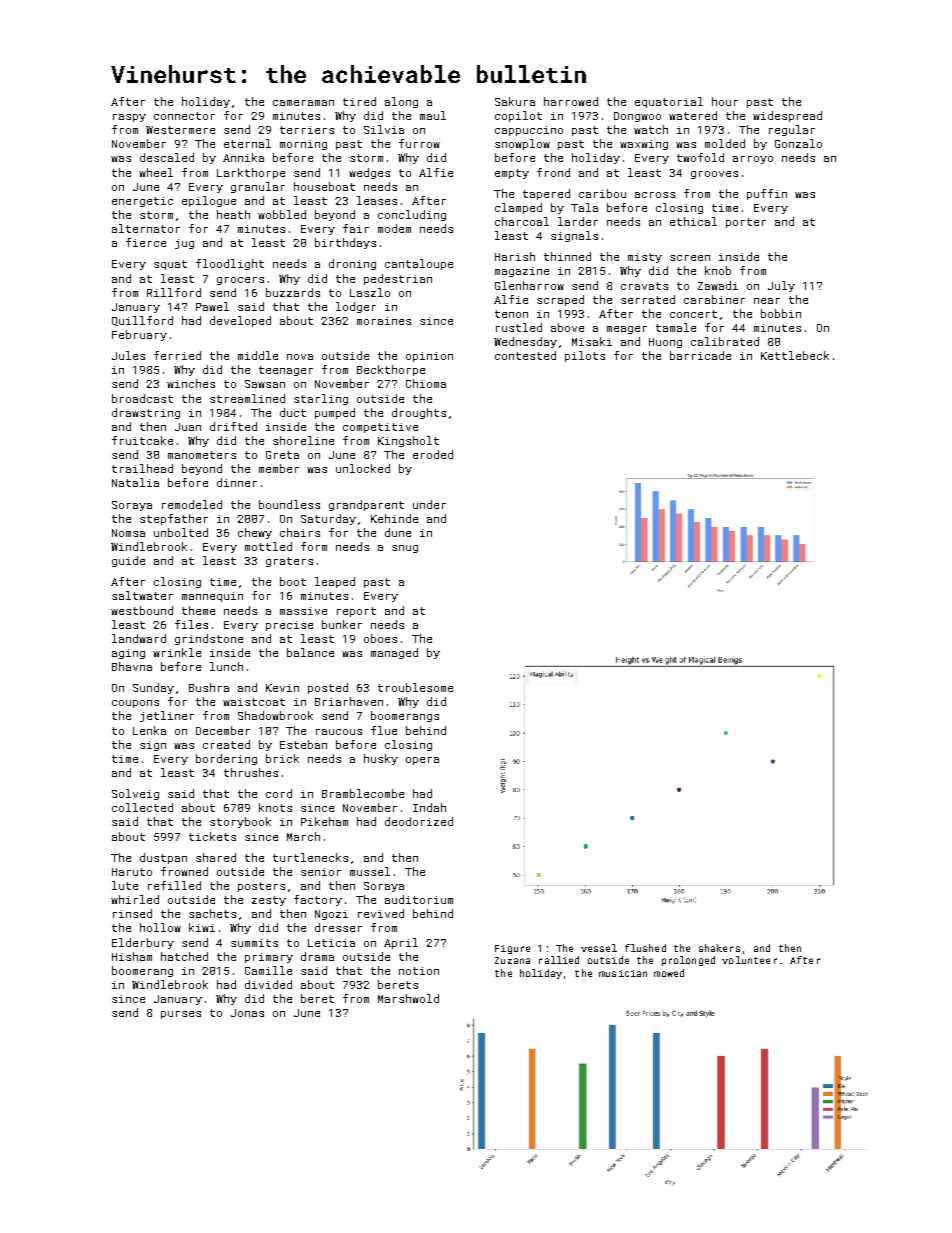  What do you see at coordinates (515, 101) in the screenshot?
I see `Sakura` at bounding box center [515, 101].
